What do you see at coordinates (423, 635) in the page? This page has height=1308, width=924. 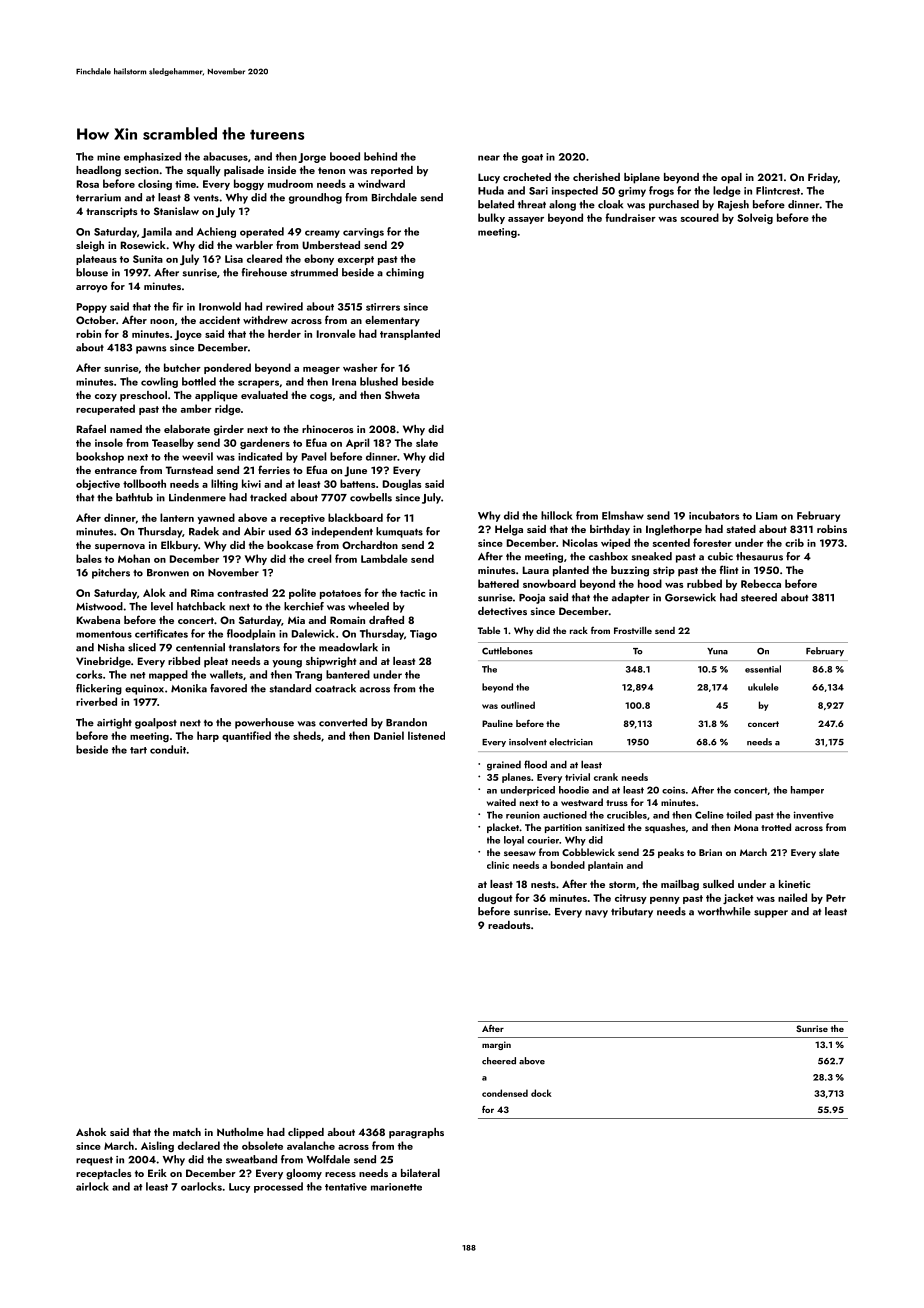 I see `Tiago` at bounding box center [423, 635].
